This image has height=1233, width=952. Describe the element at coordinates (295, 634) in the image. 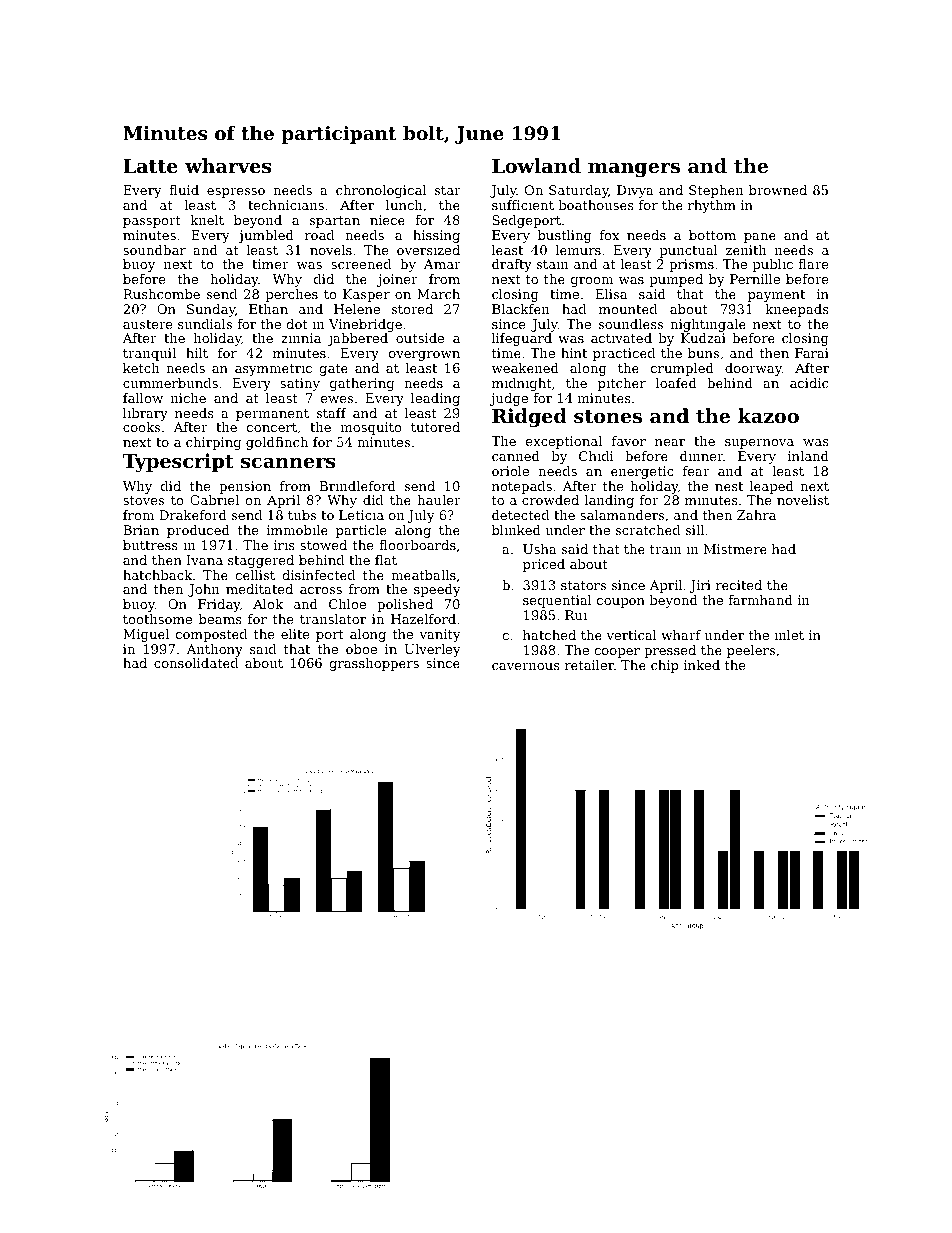

I see `elite` at that location.
